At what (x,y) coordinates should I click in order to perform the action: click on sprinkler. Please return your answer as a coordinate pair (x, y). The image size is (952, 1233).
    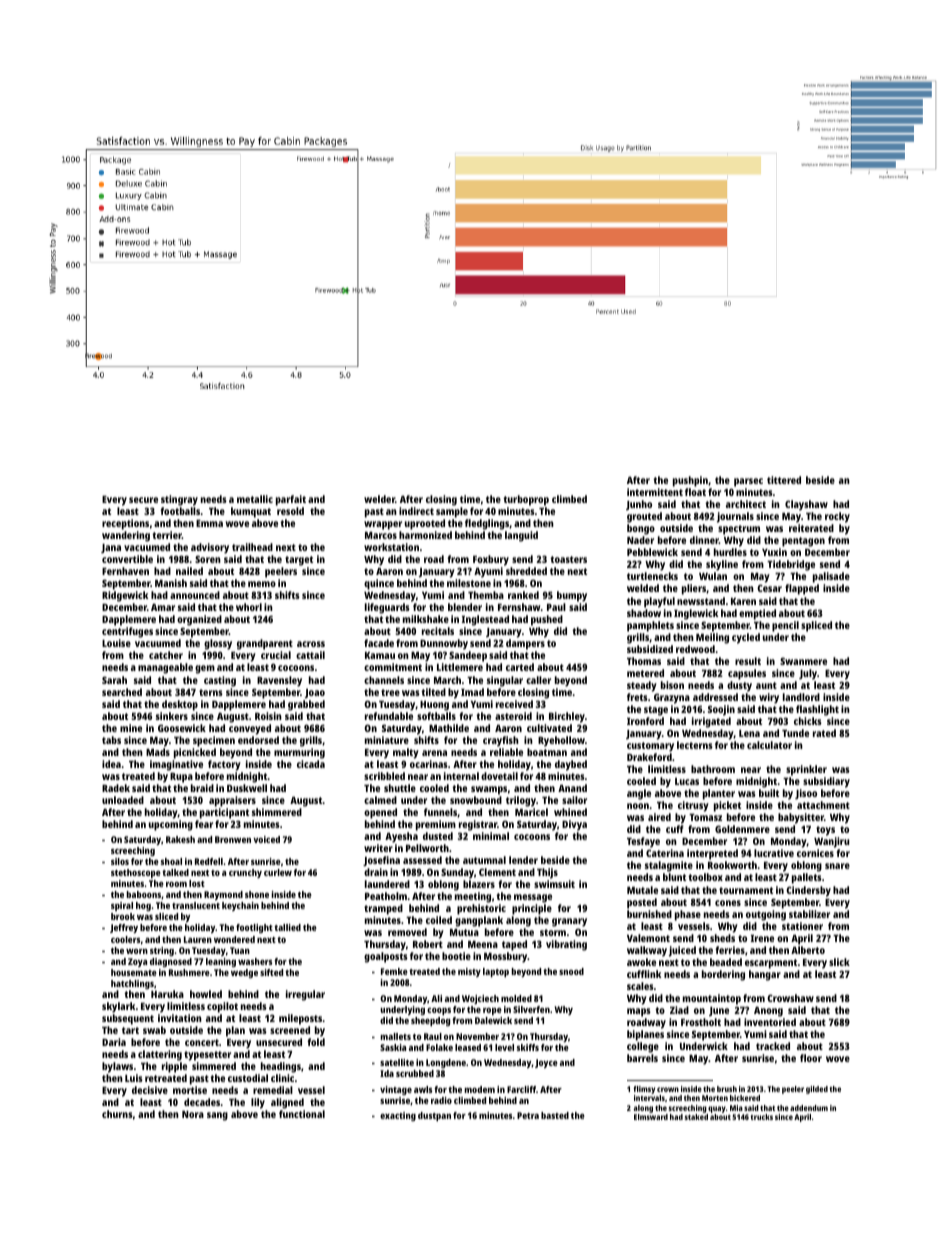
    Looking at the image, I should click on (806, 770).
